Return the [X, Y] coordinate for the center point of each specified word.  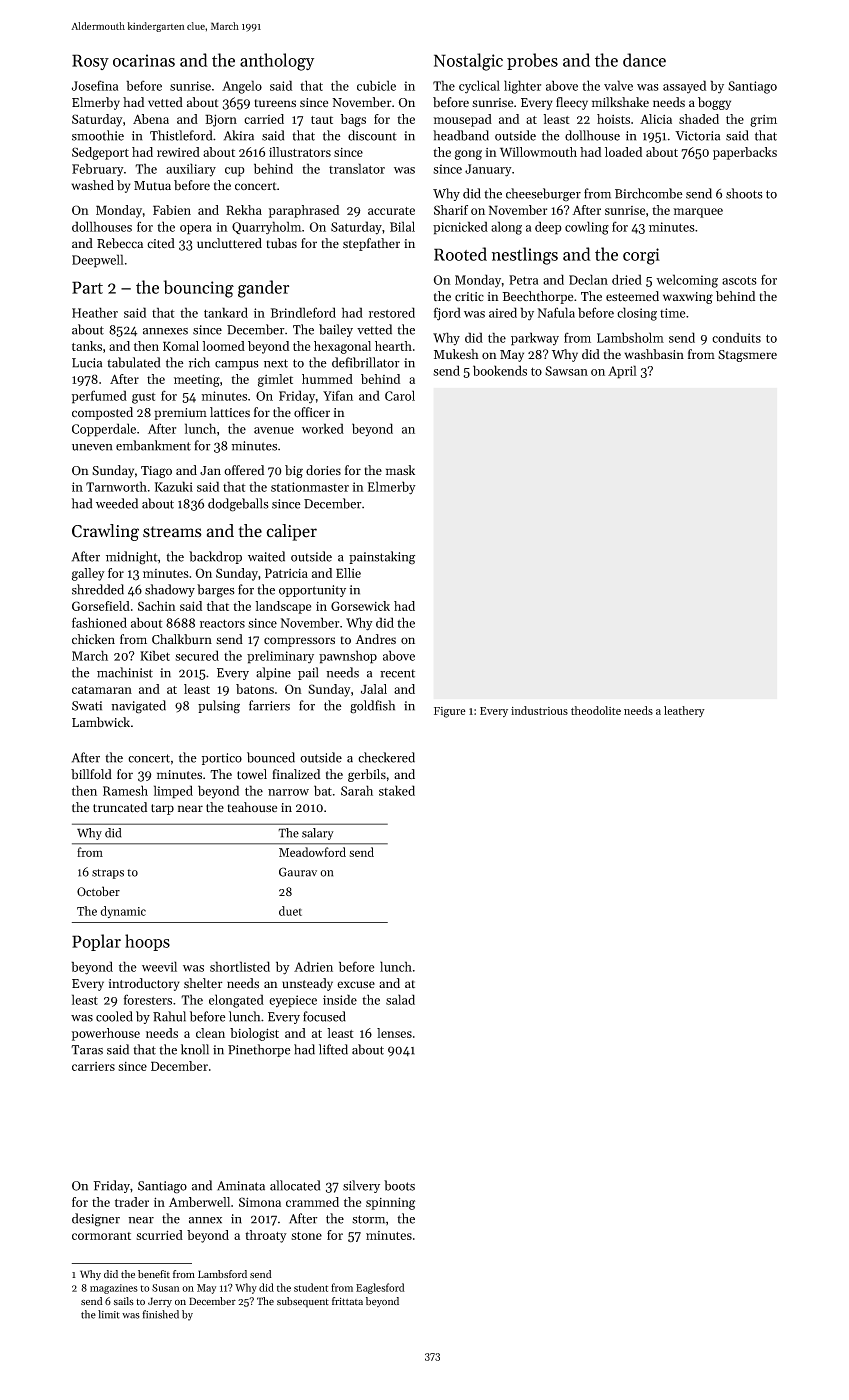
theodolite [596, 710]
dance [644, 60]
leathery [684, 711]
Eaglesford [380, 1288]
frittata [347, 1301]
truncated [120, 807]
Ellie [348, 573]
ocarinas [144, 60]
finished [160, 1314]
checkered [386, 757]
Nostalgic [468, 62]
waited [266, 556]
